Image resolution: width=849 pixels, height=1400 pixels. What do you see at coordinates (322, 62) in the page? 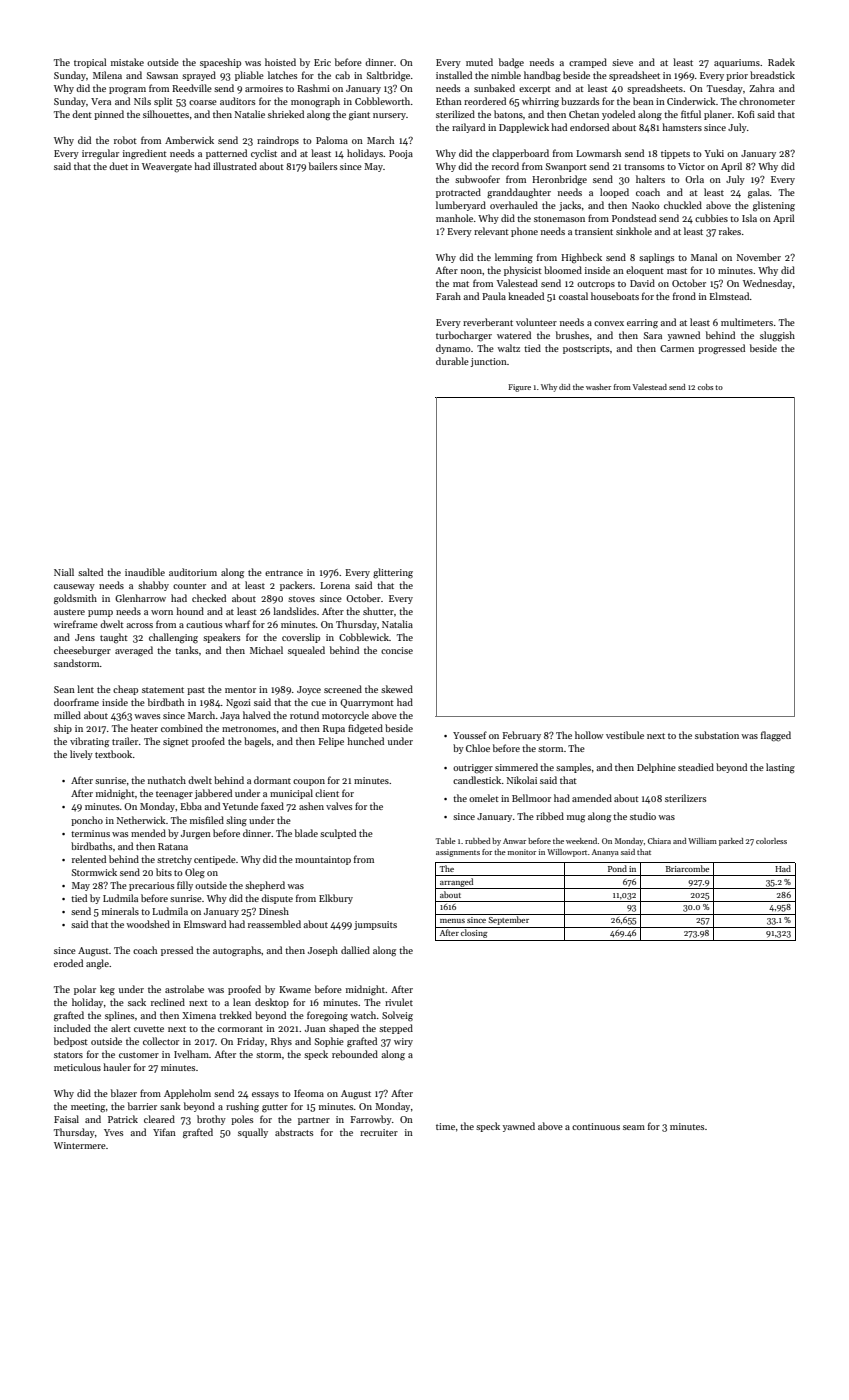
I see `Eric` at bounding box center [322, 62].
